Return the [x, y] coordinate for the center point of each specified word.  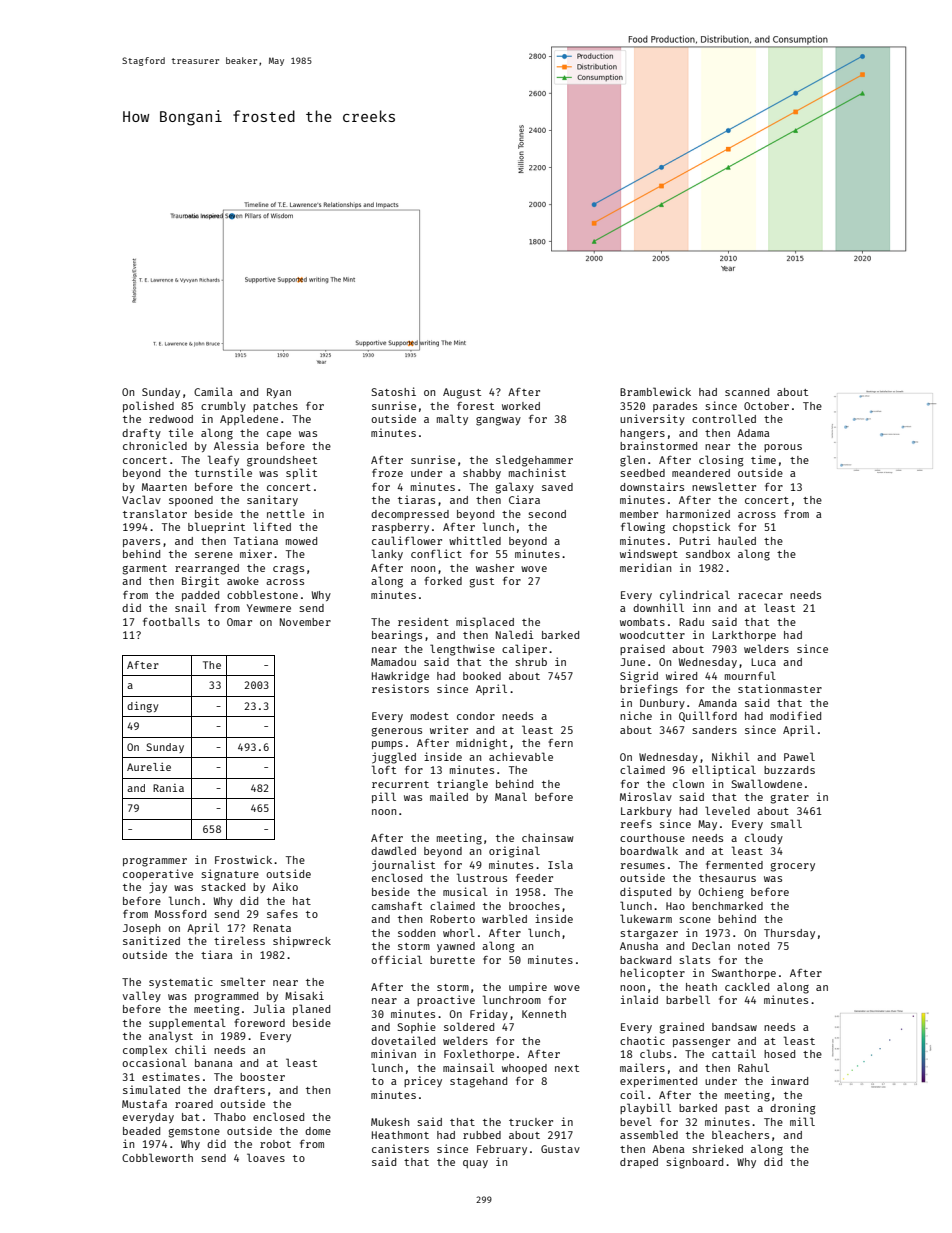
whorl [459, 932]
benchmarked [727, 906]
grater [790, 799]
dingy [142, 707]
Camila [213, 391]
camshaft [397, 906]
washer [495, 568]
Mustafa [144, 1104]
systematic [181, 982]
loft [384, 769]
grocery [793, 867]
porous [783, 448]
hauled [737, 540]
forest [475, 406]
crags [288, 570]
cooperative [158, 874]
